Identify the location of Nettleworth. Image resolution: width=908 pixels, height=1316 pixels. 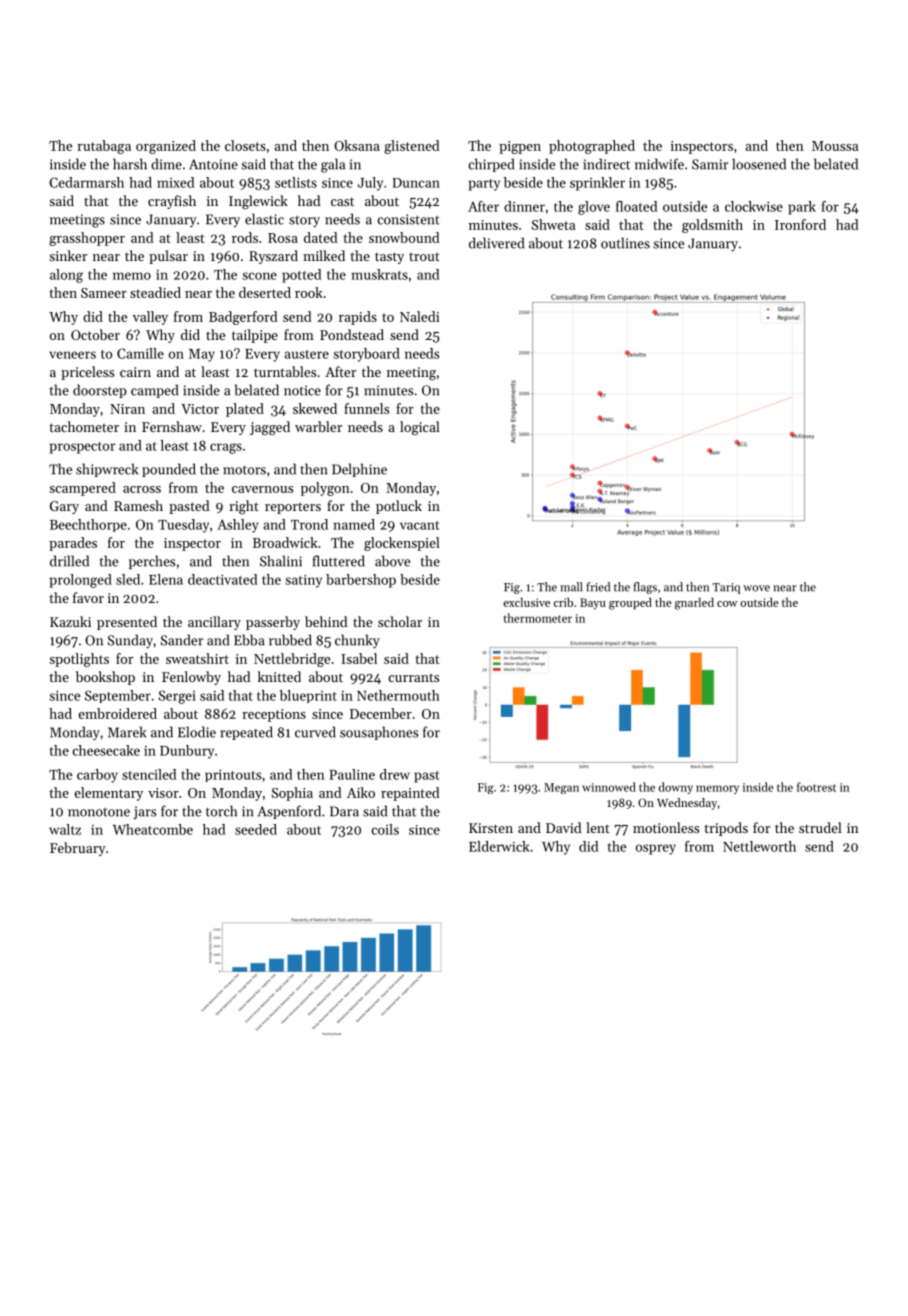
(759, 846).
